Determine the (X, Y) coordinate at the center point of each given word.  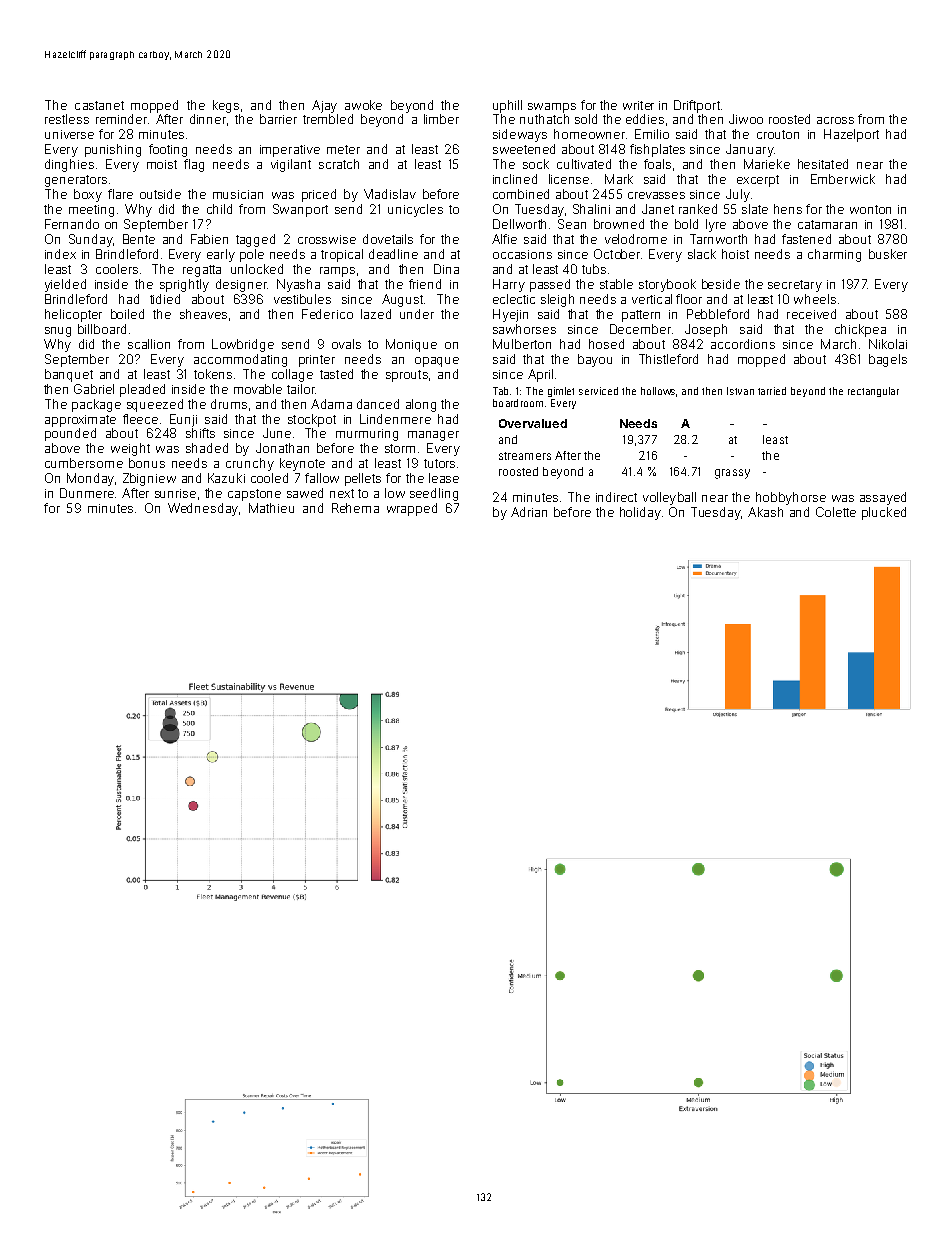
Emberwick (843, 179)
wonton (870, 209)
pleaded (142, 390)
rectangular (873, 392)
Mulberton (522, 344)
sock (536, 164)
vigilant (291, 165)
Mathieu (271, 508)
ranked (698, 209)
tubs (594, 269)
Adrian (529, 512)
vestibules (302, 299)
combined (521, 194)
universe (69, 134)
